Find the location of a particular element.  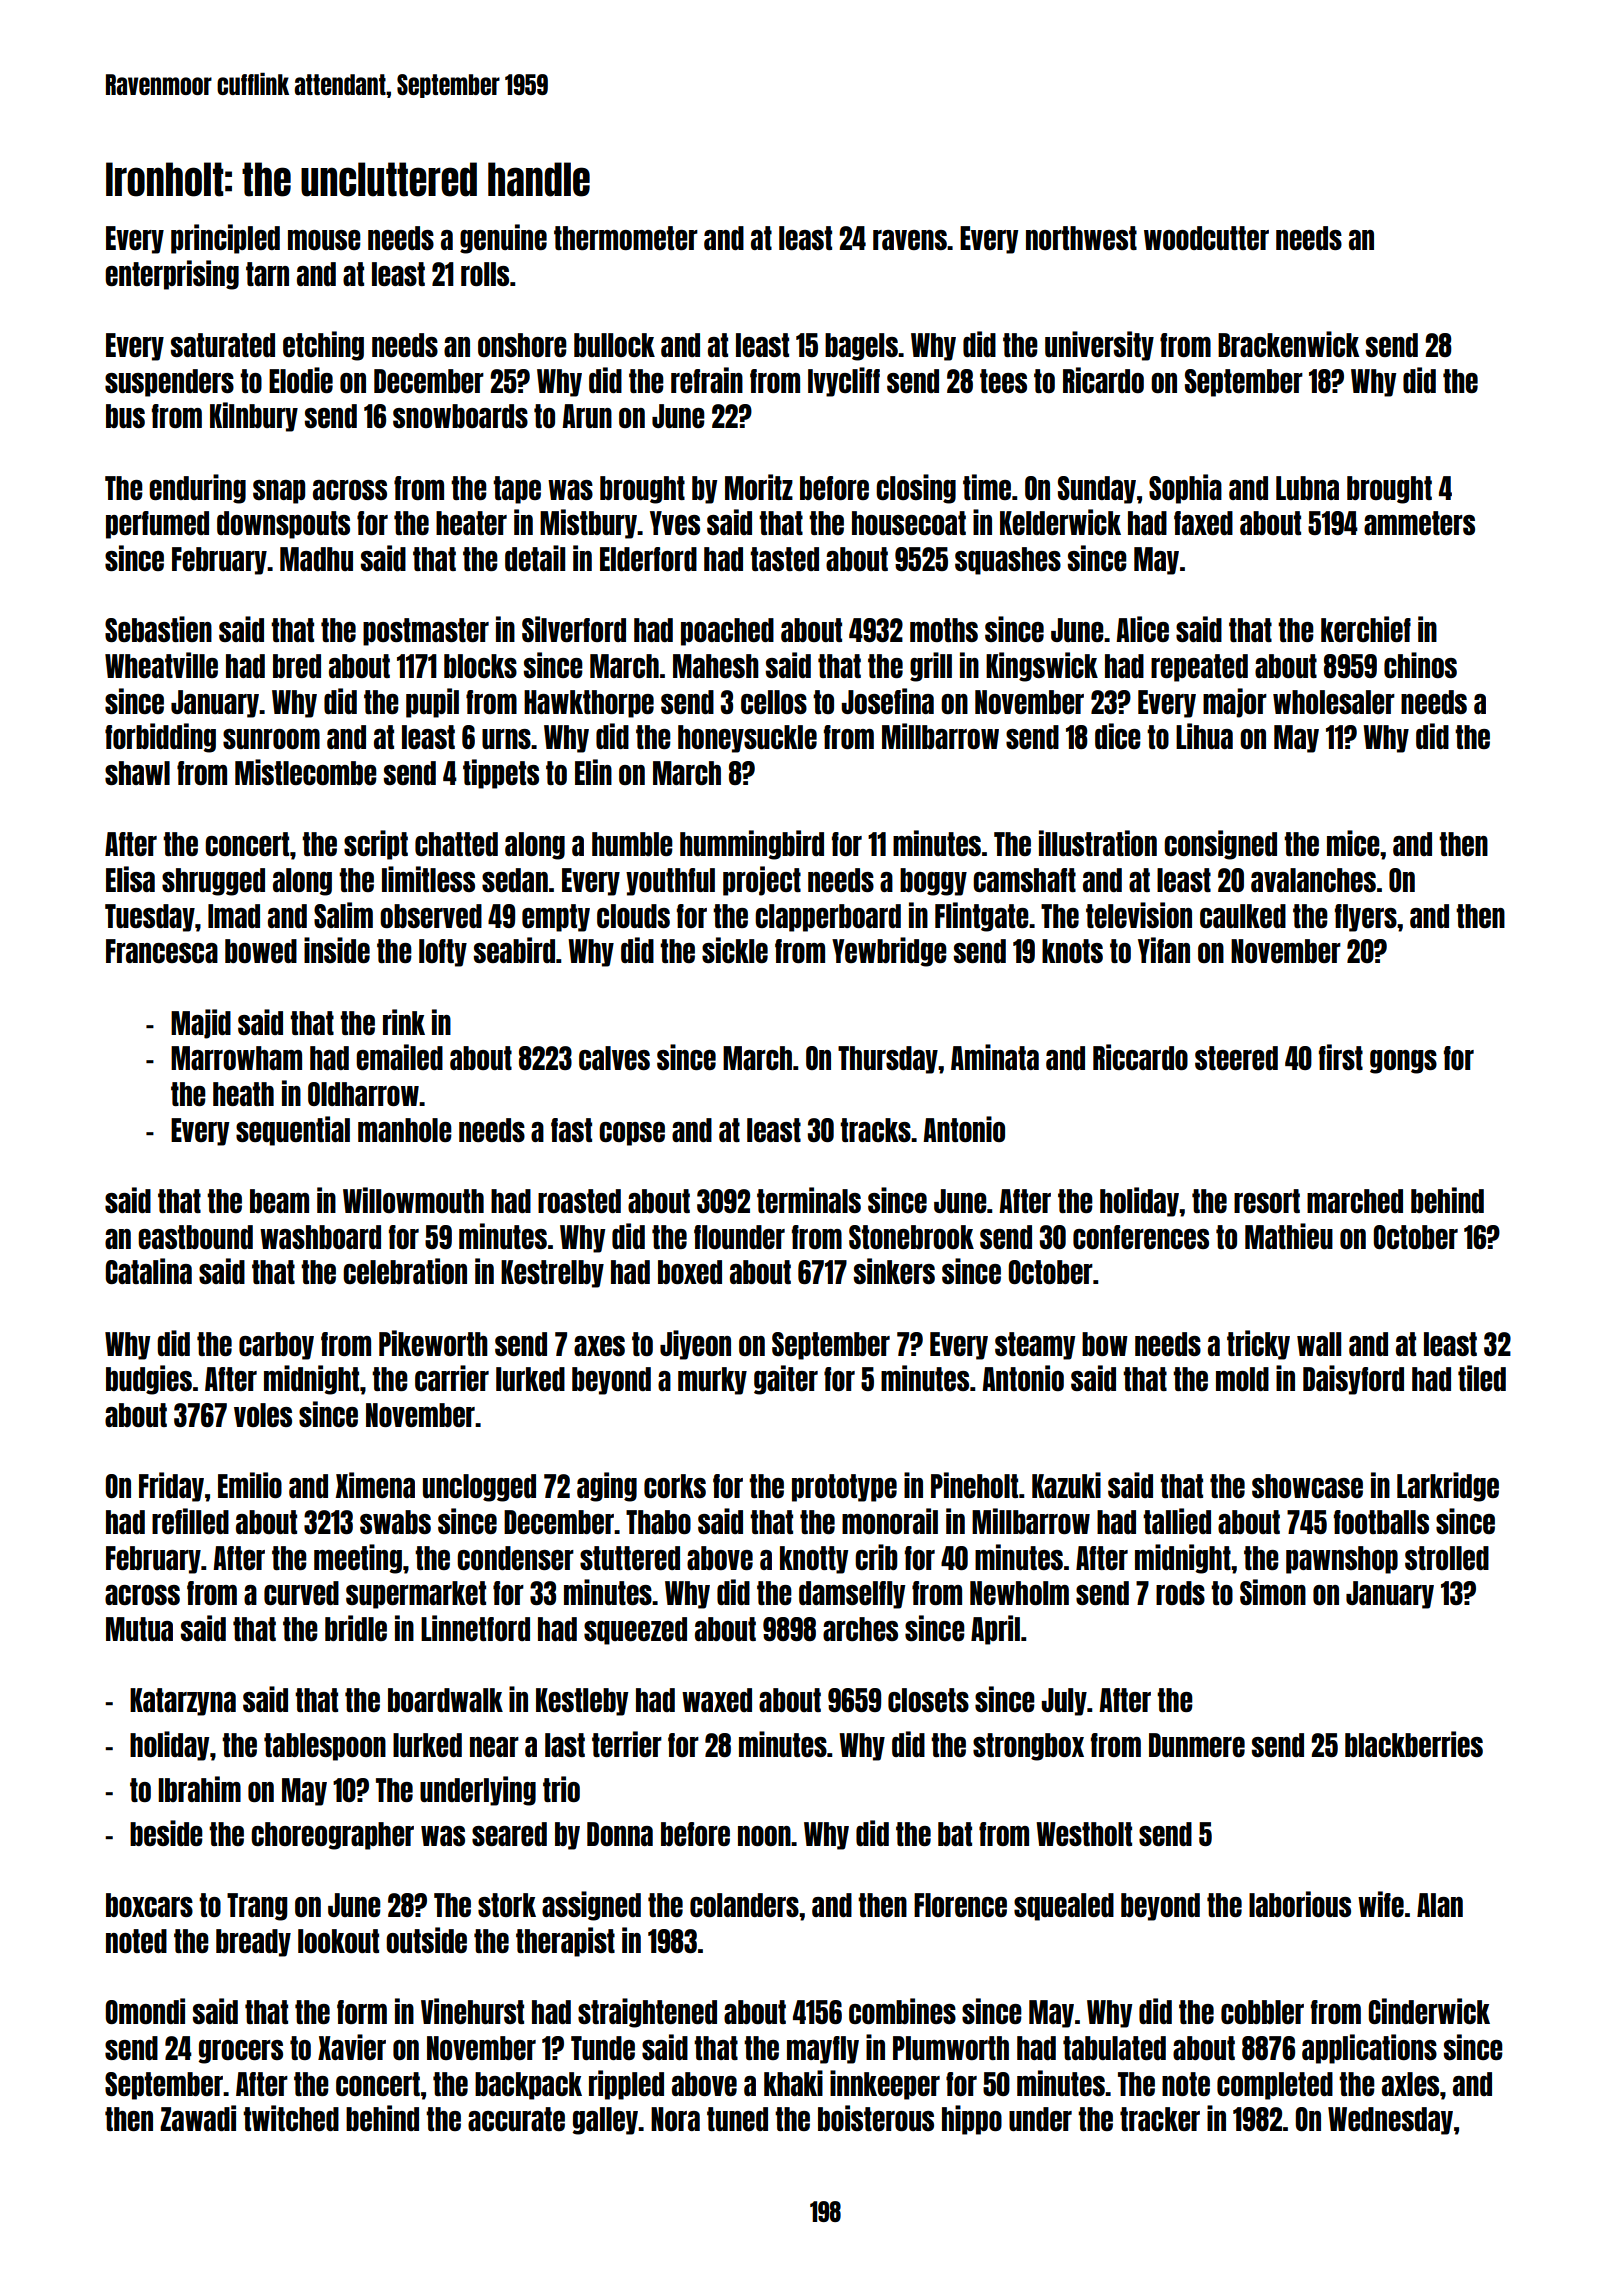

Mathieu is located at coordinates (1289, 1236).
